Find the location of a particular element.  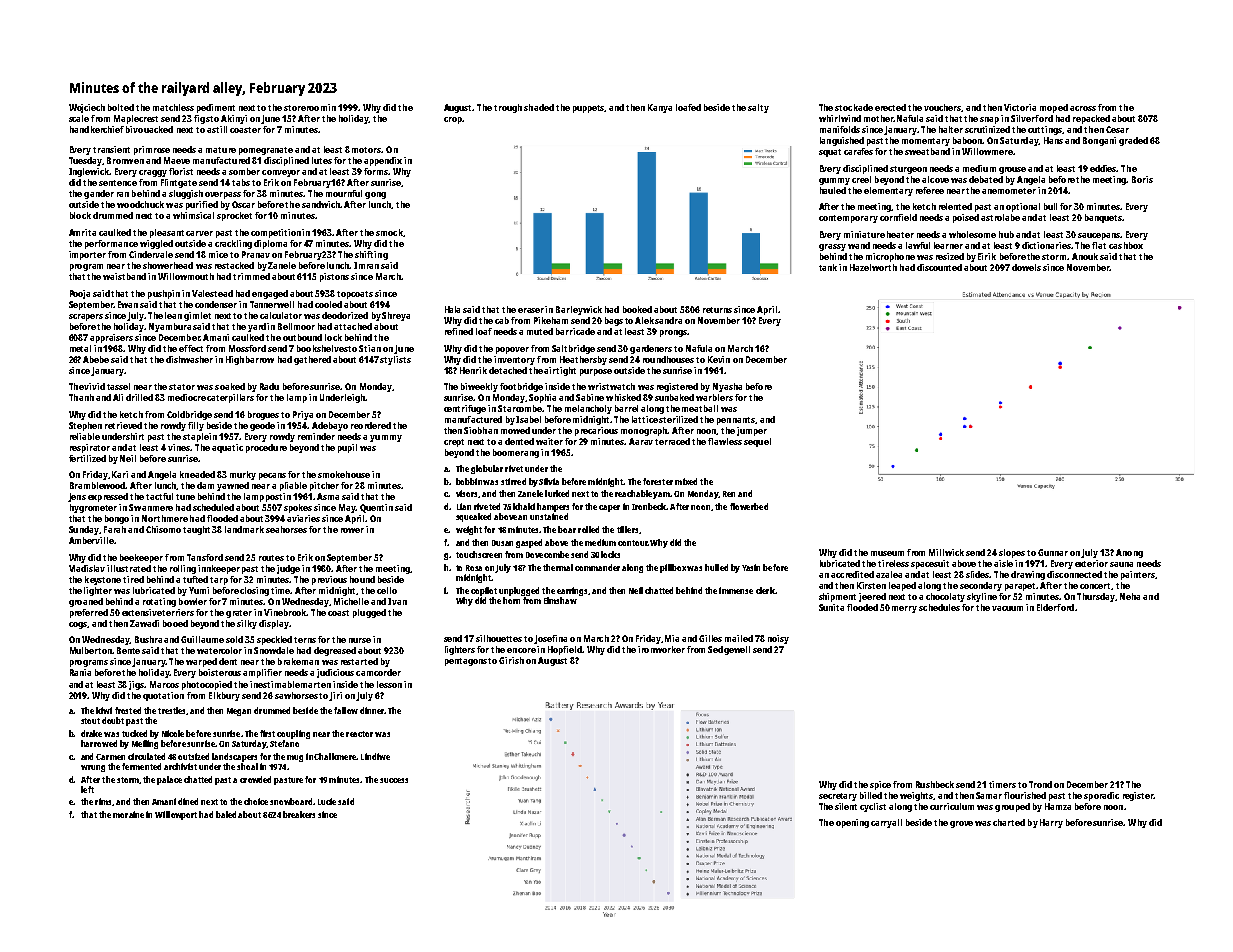

Mossford is located at coordinates (247, 348).
